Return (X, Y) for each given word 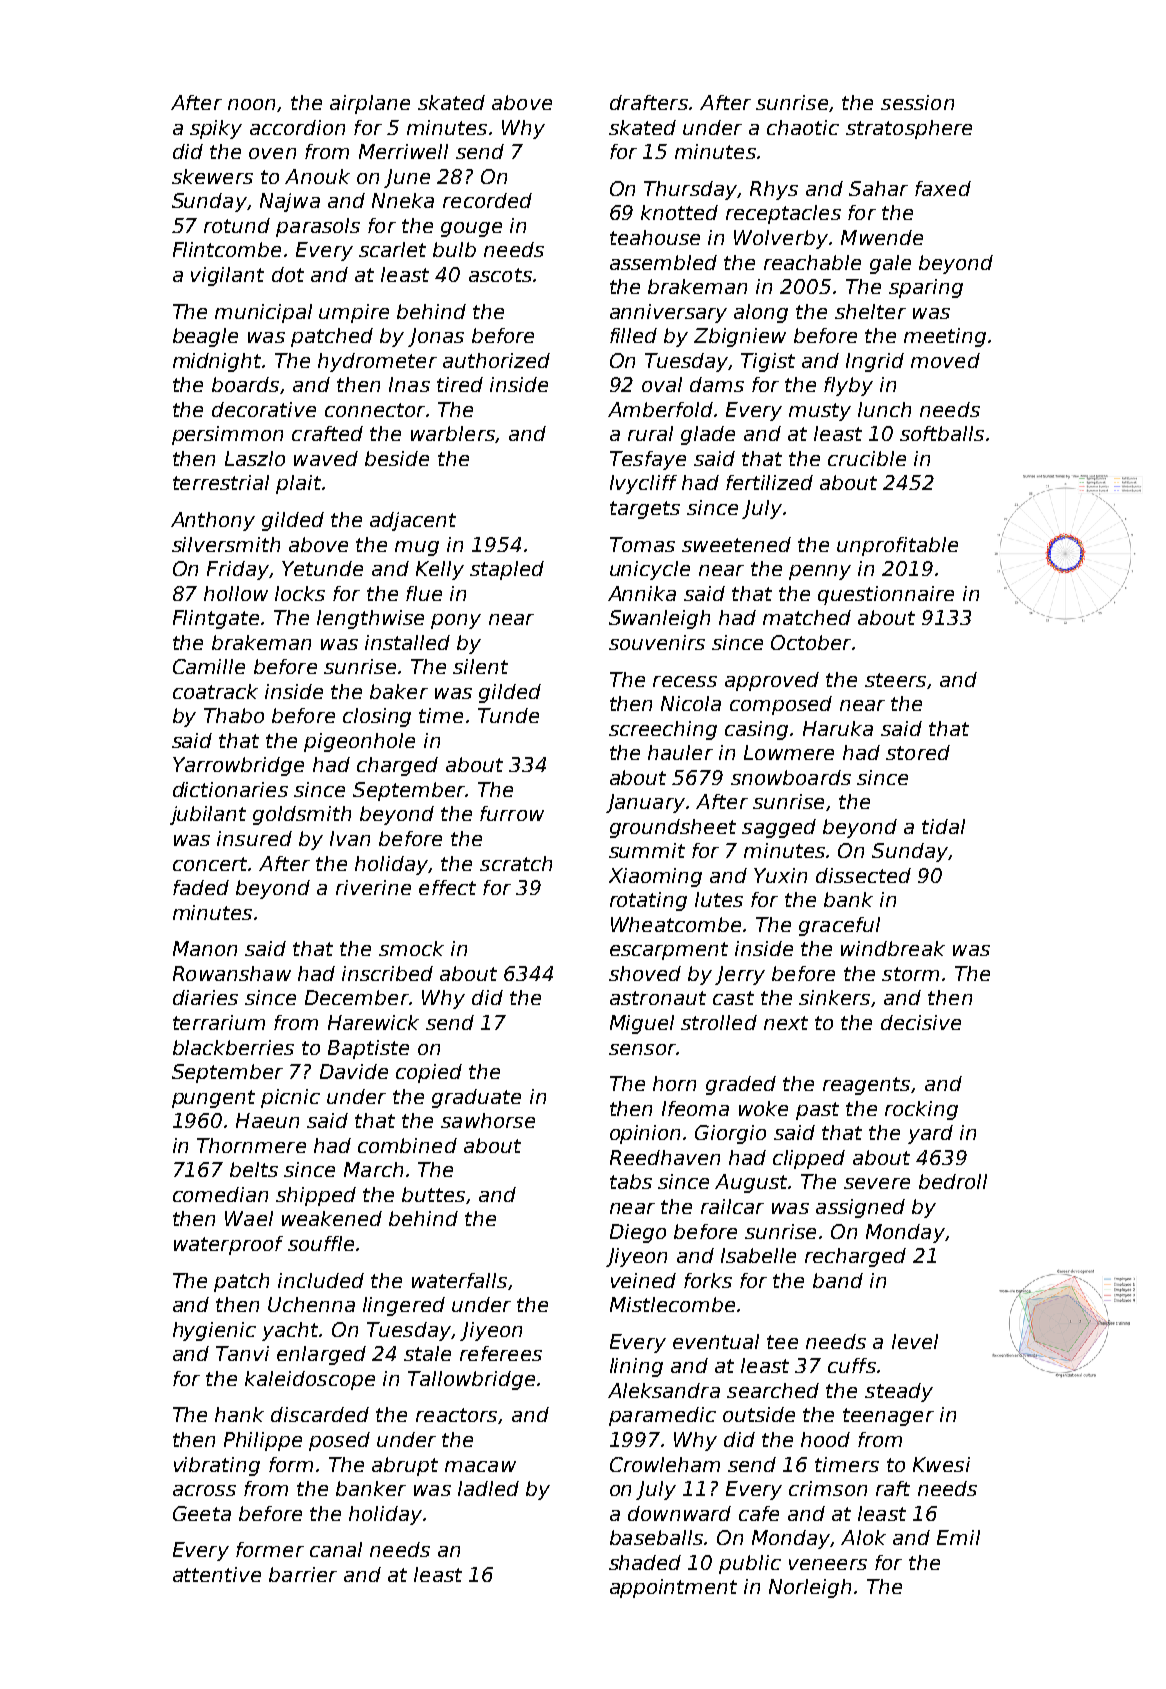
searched (773, 1390)
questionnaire (886, 595)
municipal (263, 313)
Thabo (234, 715)
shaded (645, 1562)
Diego (638, 1233)
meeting (945, 337)
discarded (320, 1414)
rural (650, 433)
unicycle (650, 570)
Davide (354, 1071)
